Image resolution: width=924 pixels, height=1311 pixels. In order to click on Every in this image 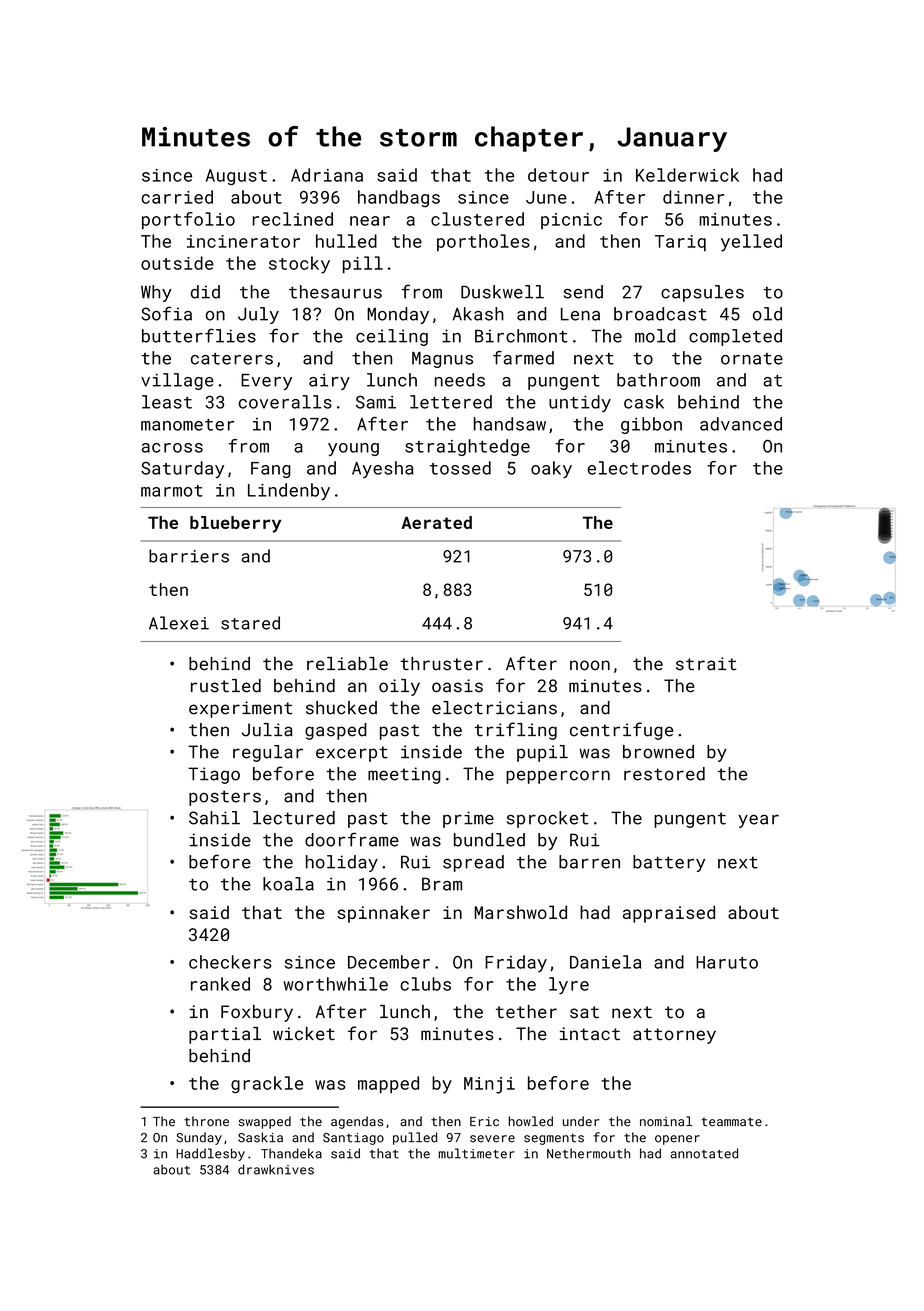, I will do `click(266, 382)`.
